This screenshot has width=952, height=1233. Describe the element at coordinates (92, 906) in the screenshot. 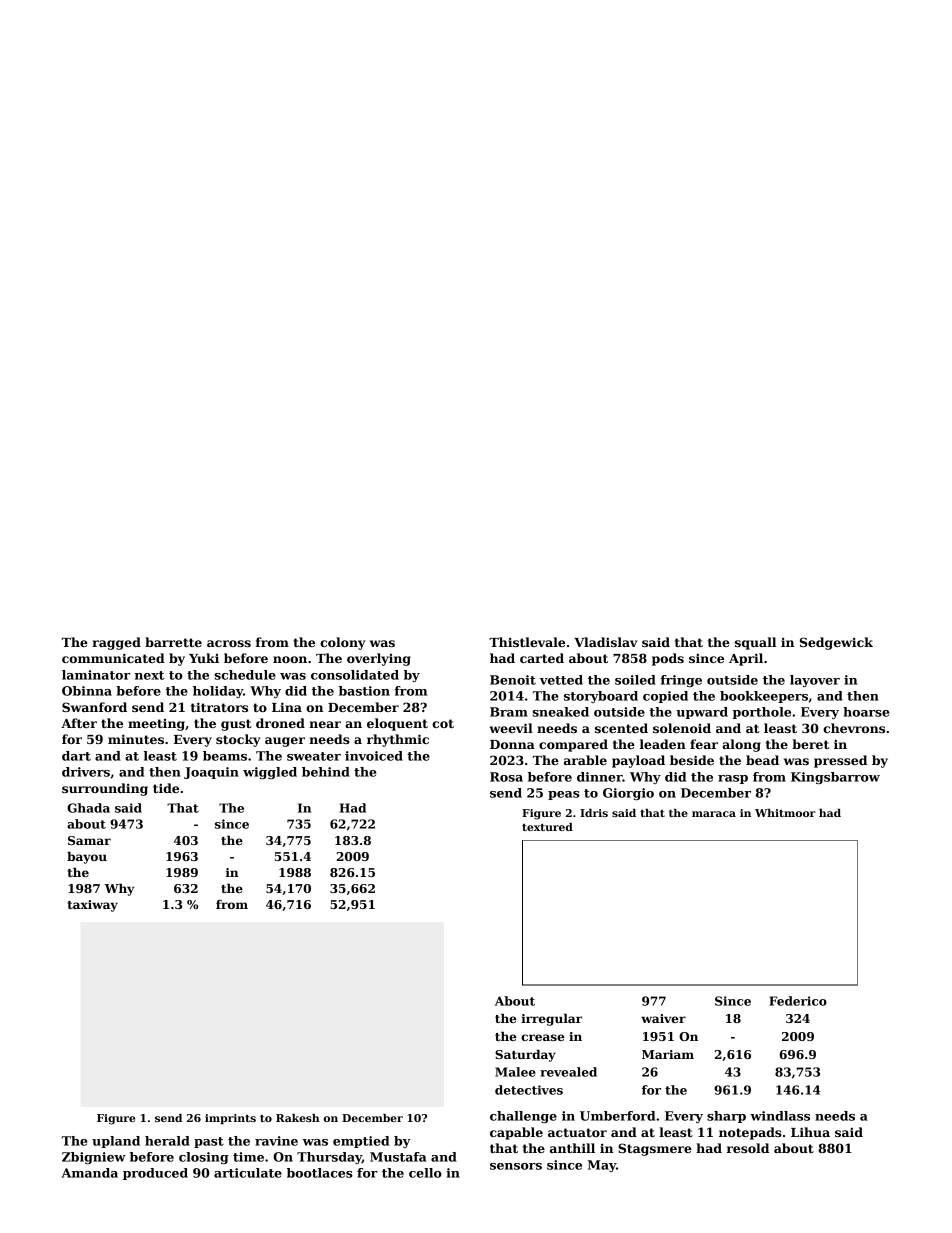

I see `taxiway` at that location.
